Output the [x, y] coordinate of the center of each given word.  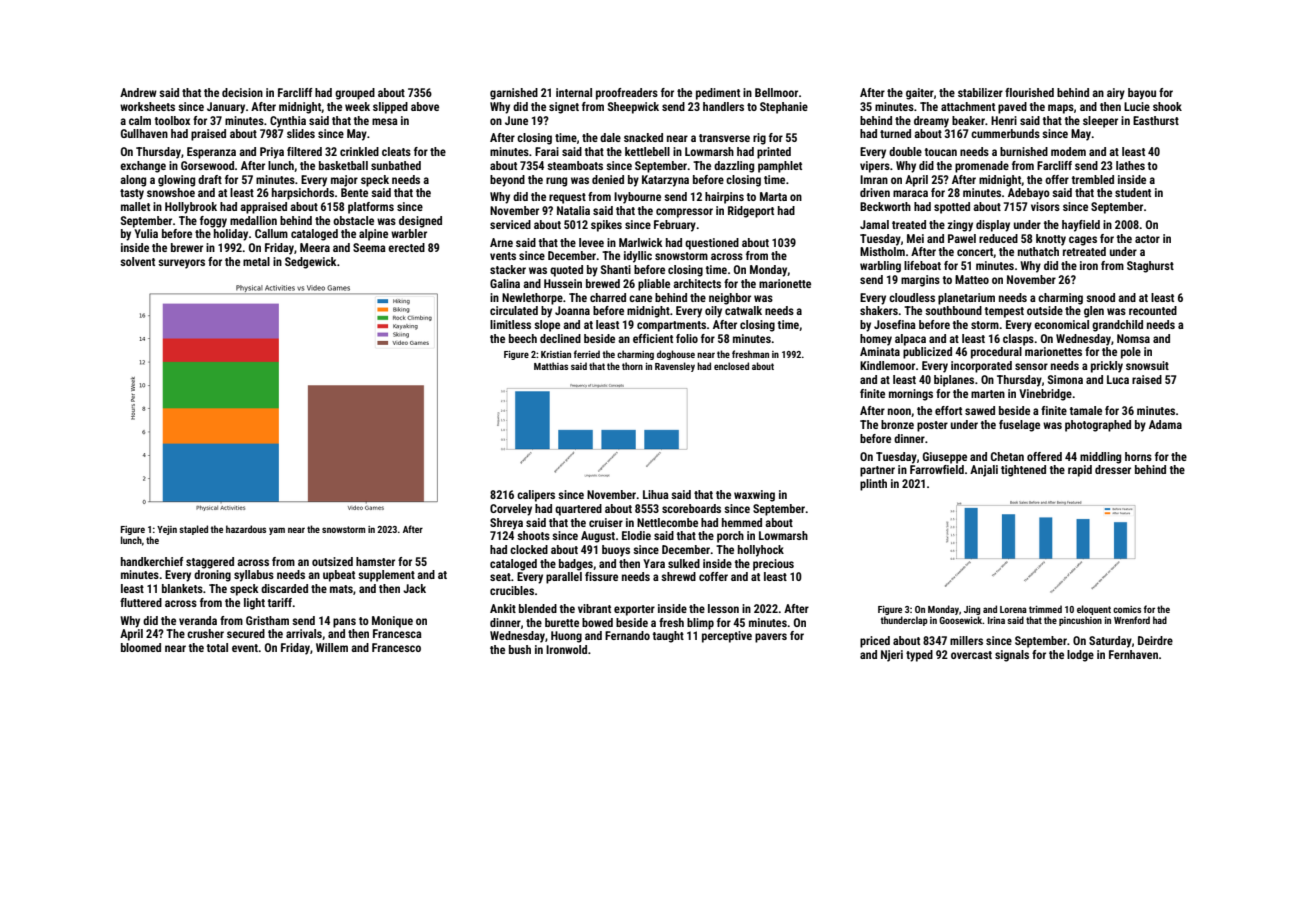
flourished [1029, 92]
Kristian [556, 354]
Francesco [396, 647]
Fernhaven [1133, 654]
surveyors [181, 264]
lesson [723, 608]
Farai [547, 151]
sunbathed [396, 165]
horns [1138, 456]
